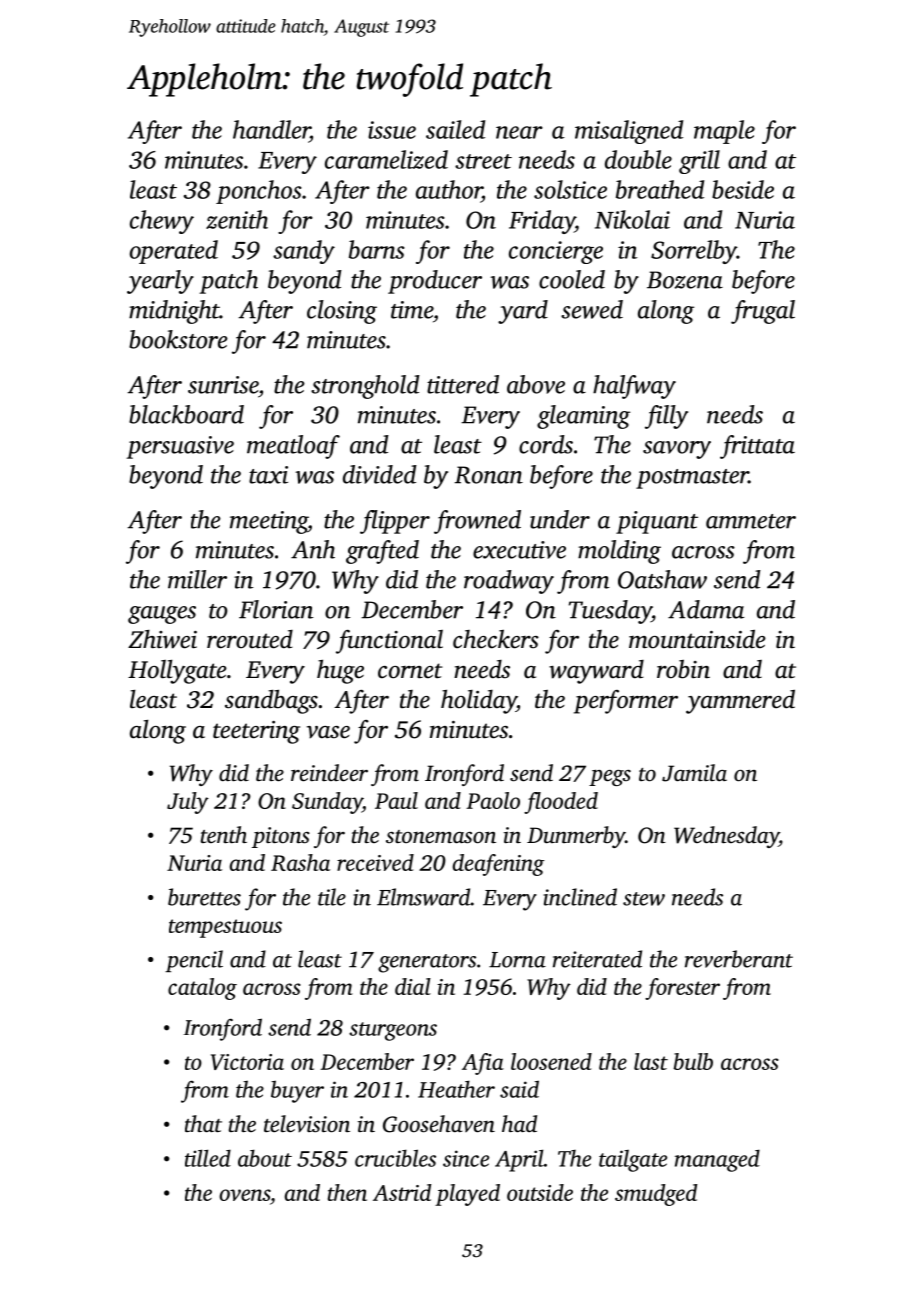 The height and width of the screenshot is (1311, 924). I want to click on Sunday, so click(327, 803).
